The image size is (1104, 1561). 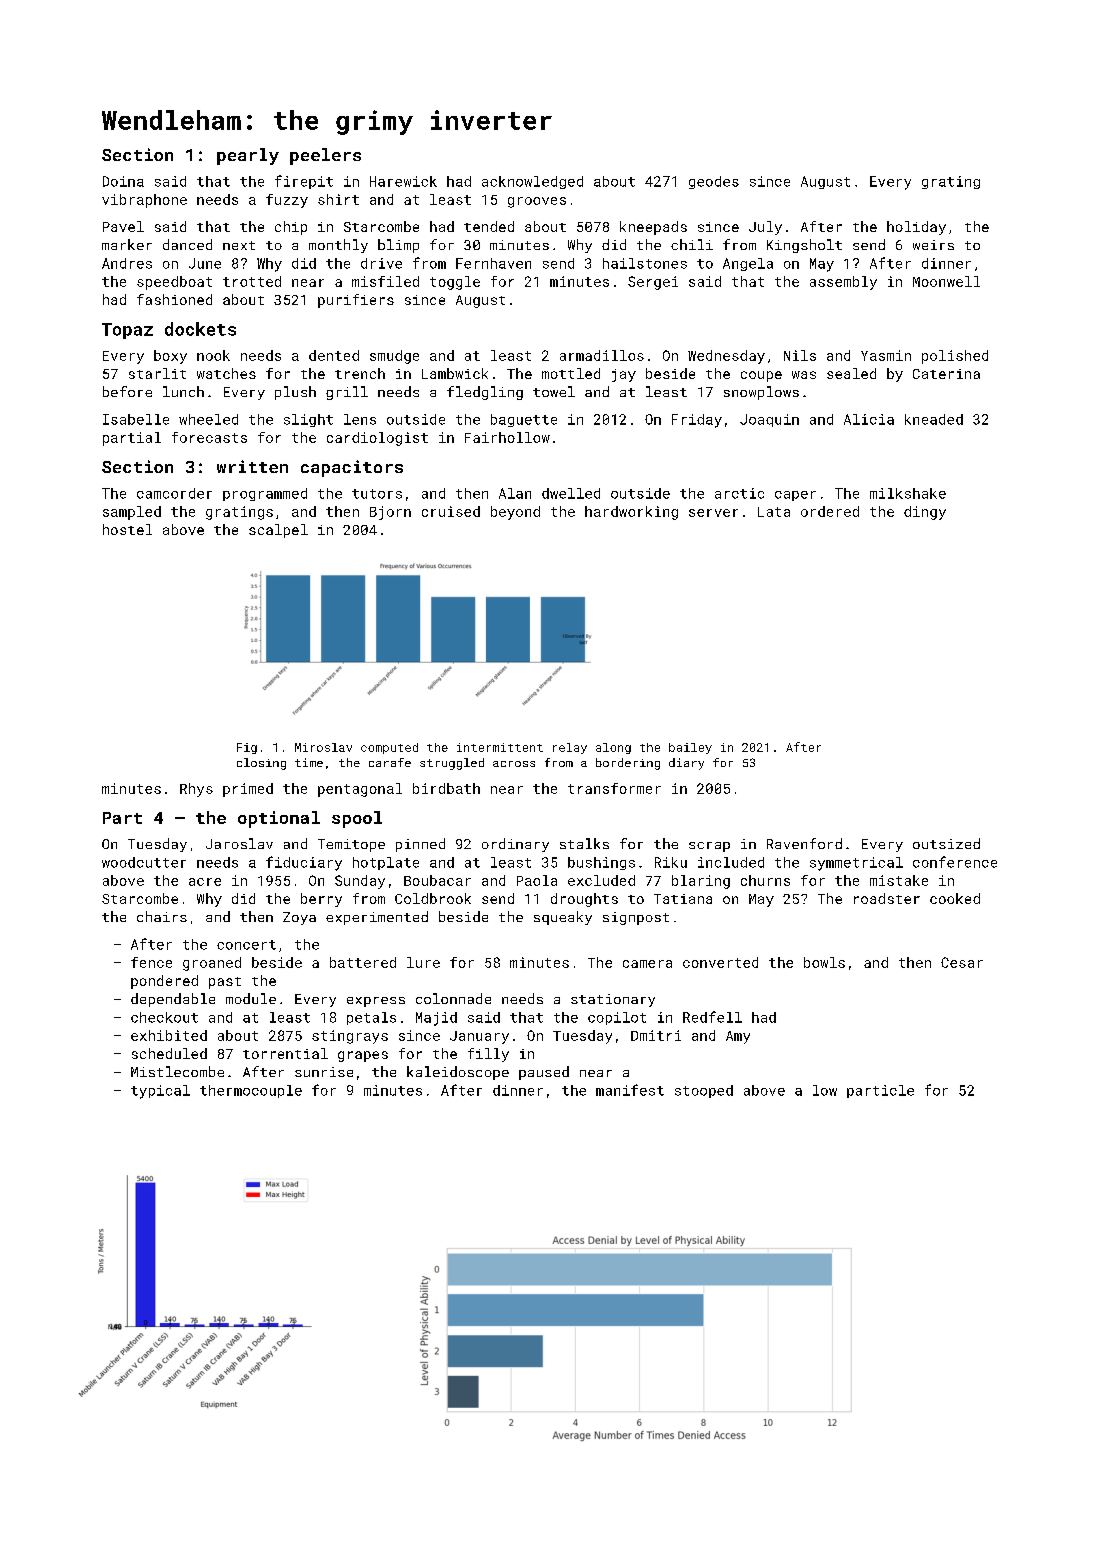 I want to click on plush, so click(x=295, y=393).
